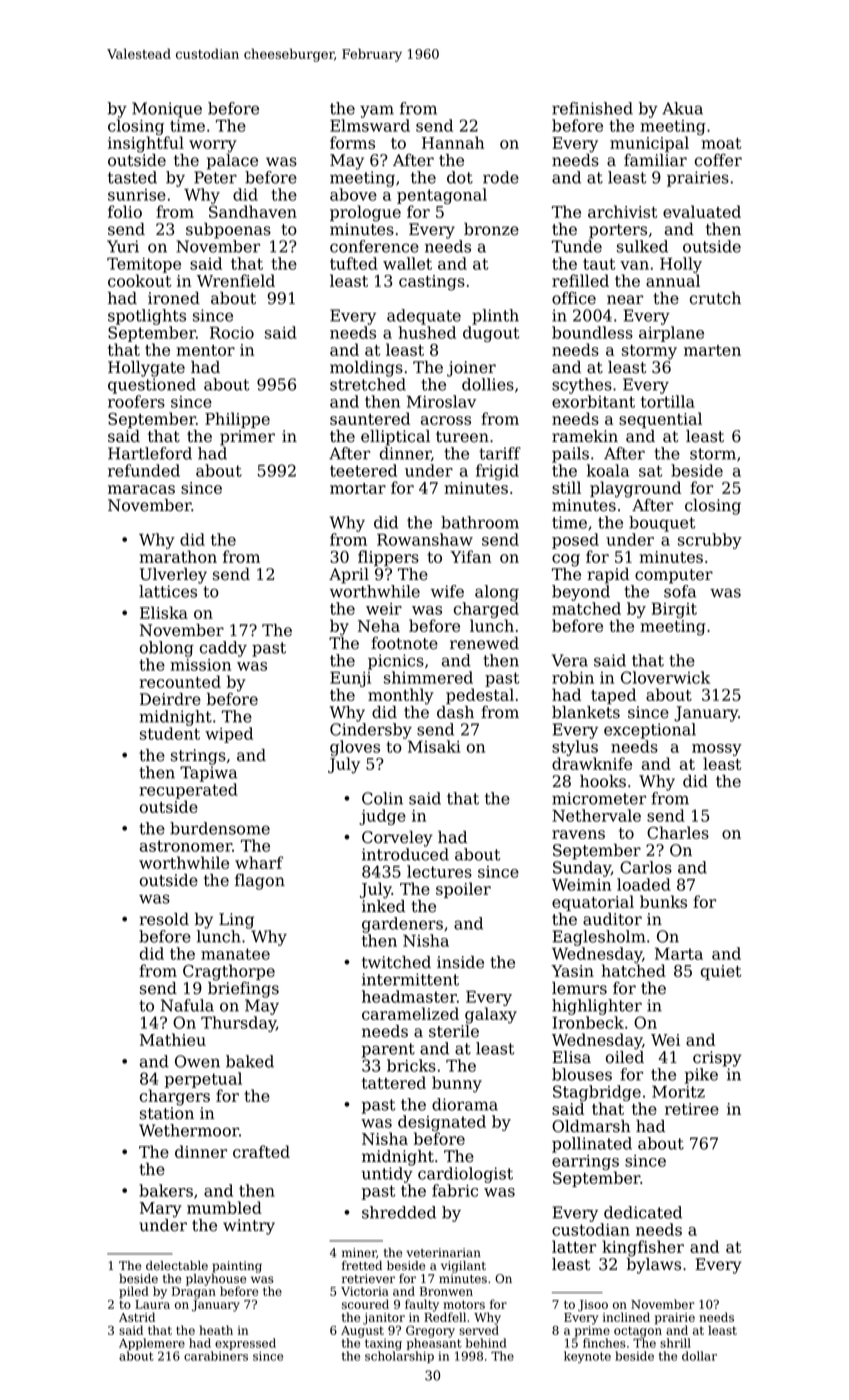 The image size is (849, 1400). I want to click on carabiners, so click(216, 1356).
